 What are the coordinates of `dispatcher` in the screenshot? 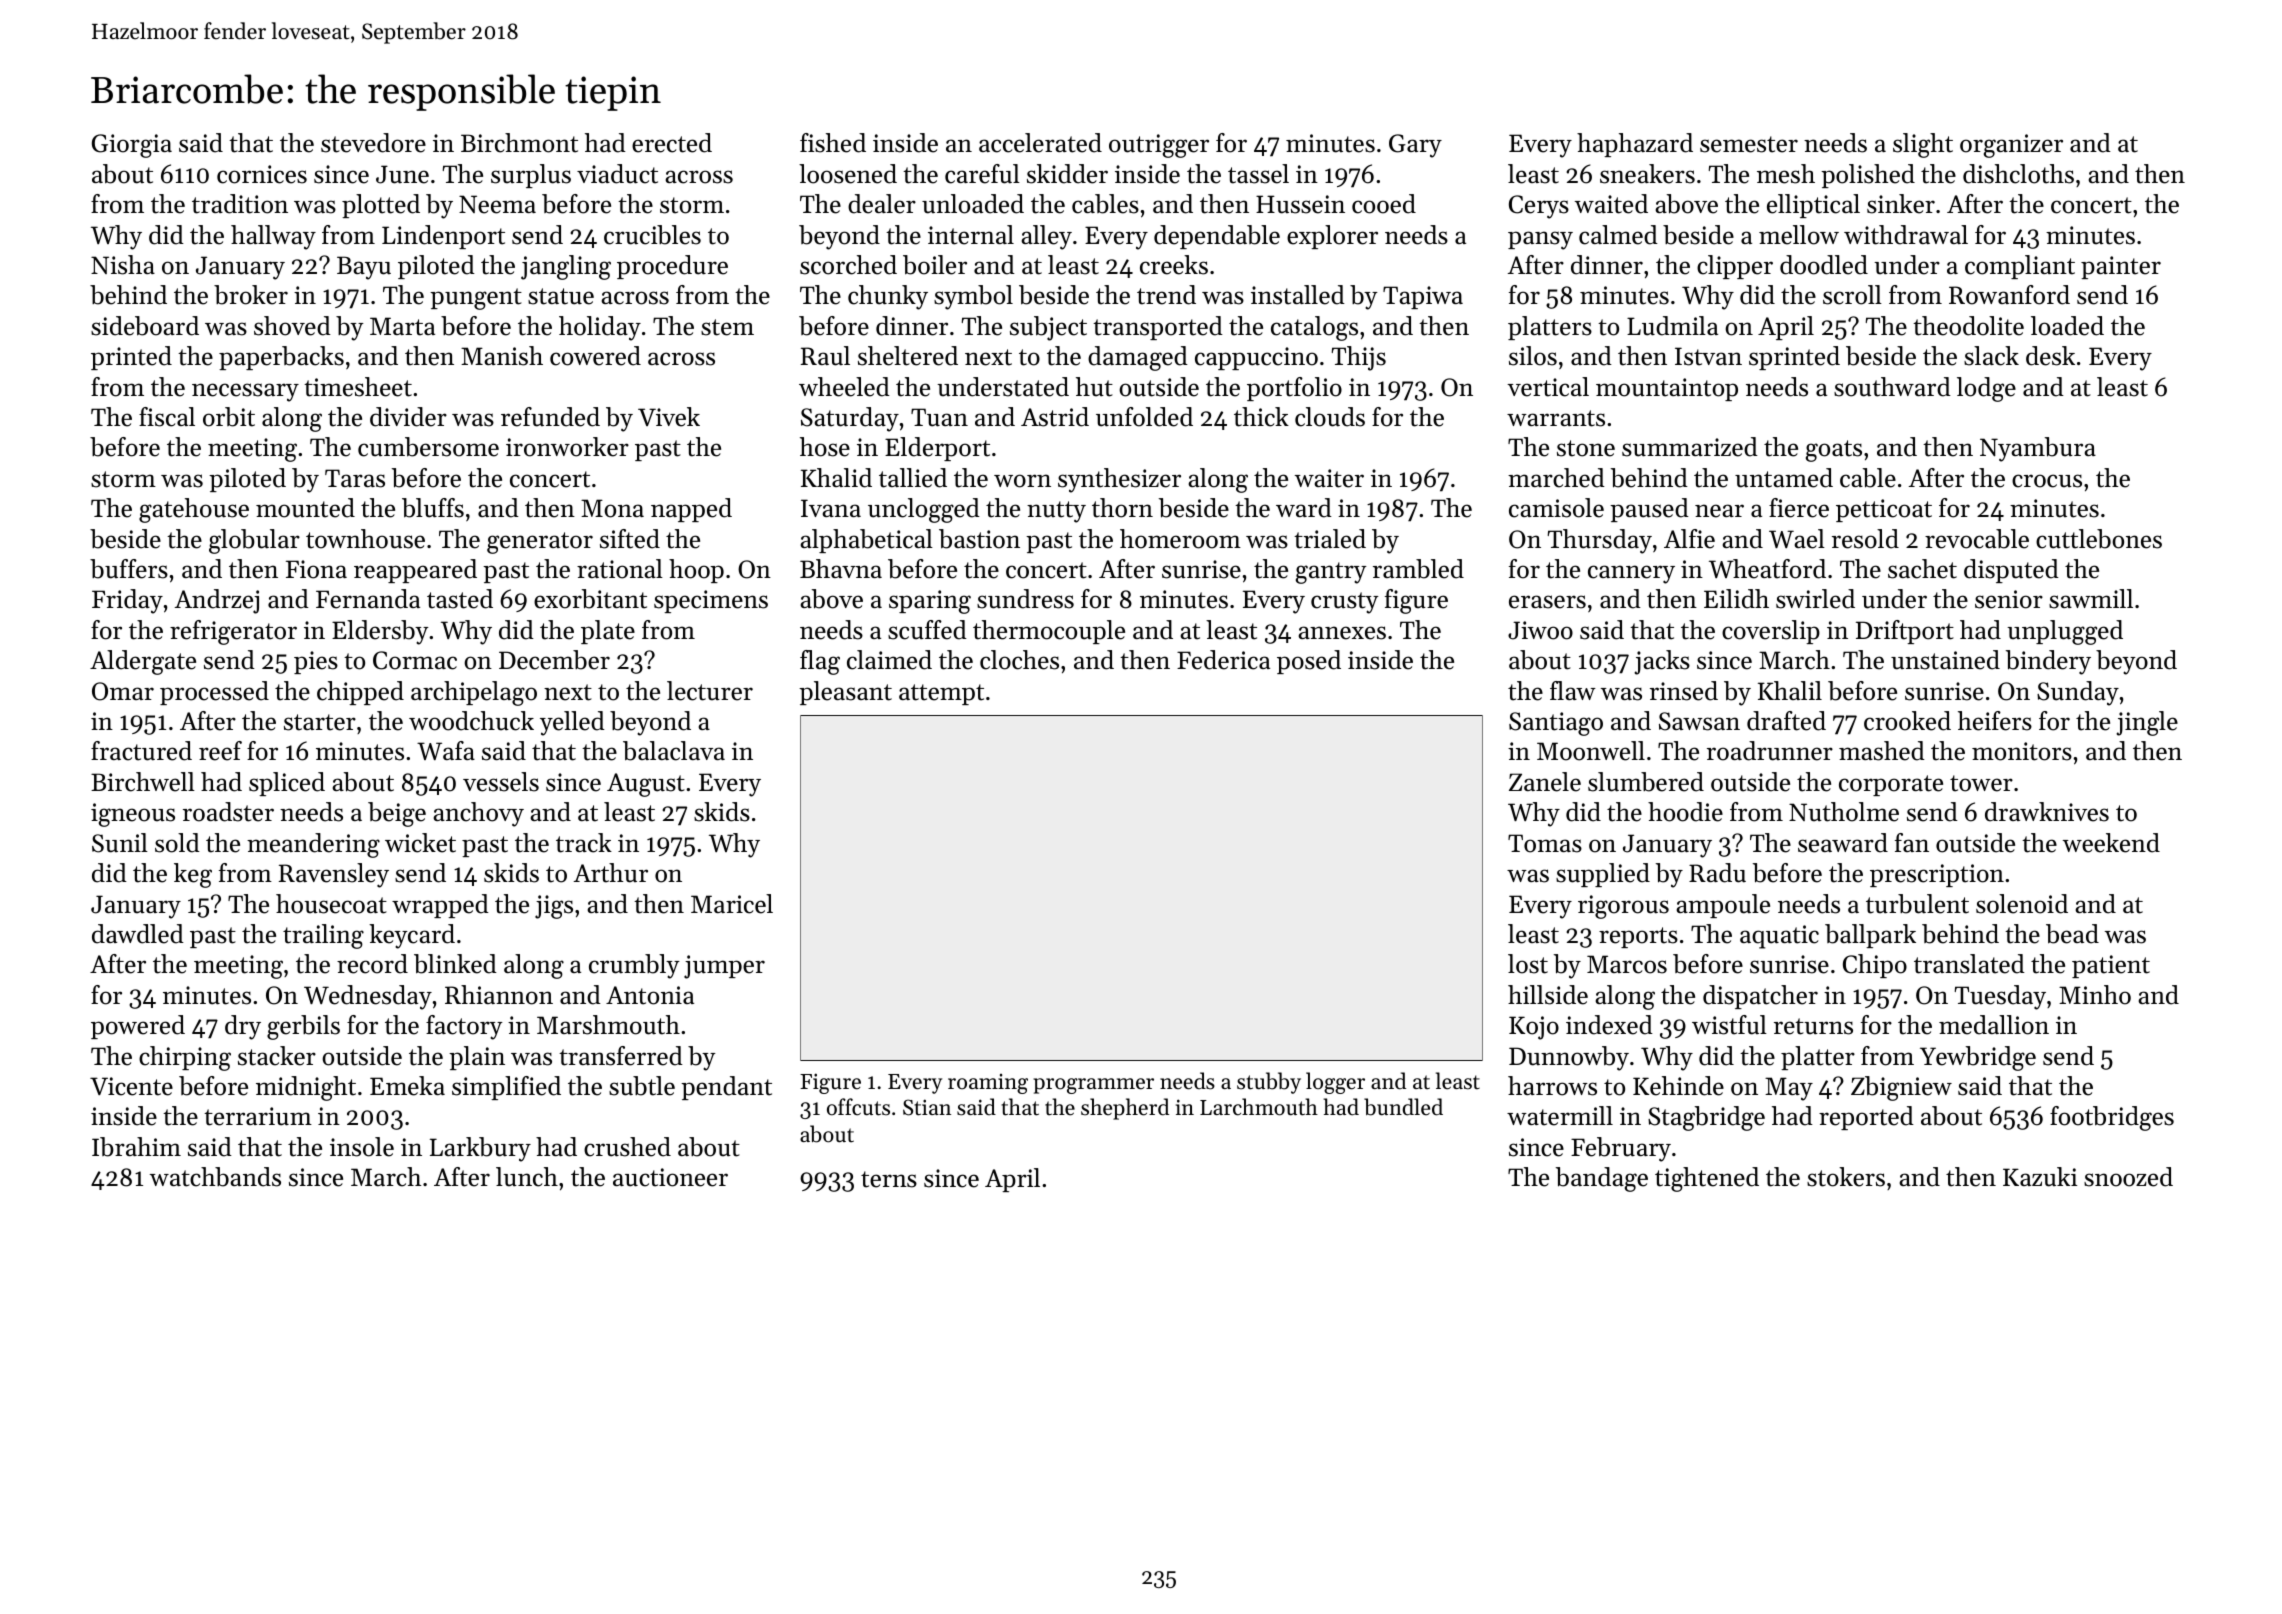 It's located at (1760, 997).
